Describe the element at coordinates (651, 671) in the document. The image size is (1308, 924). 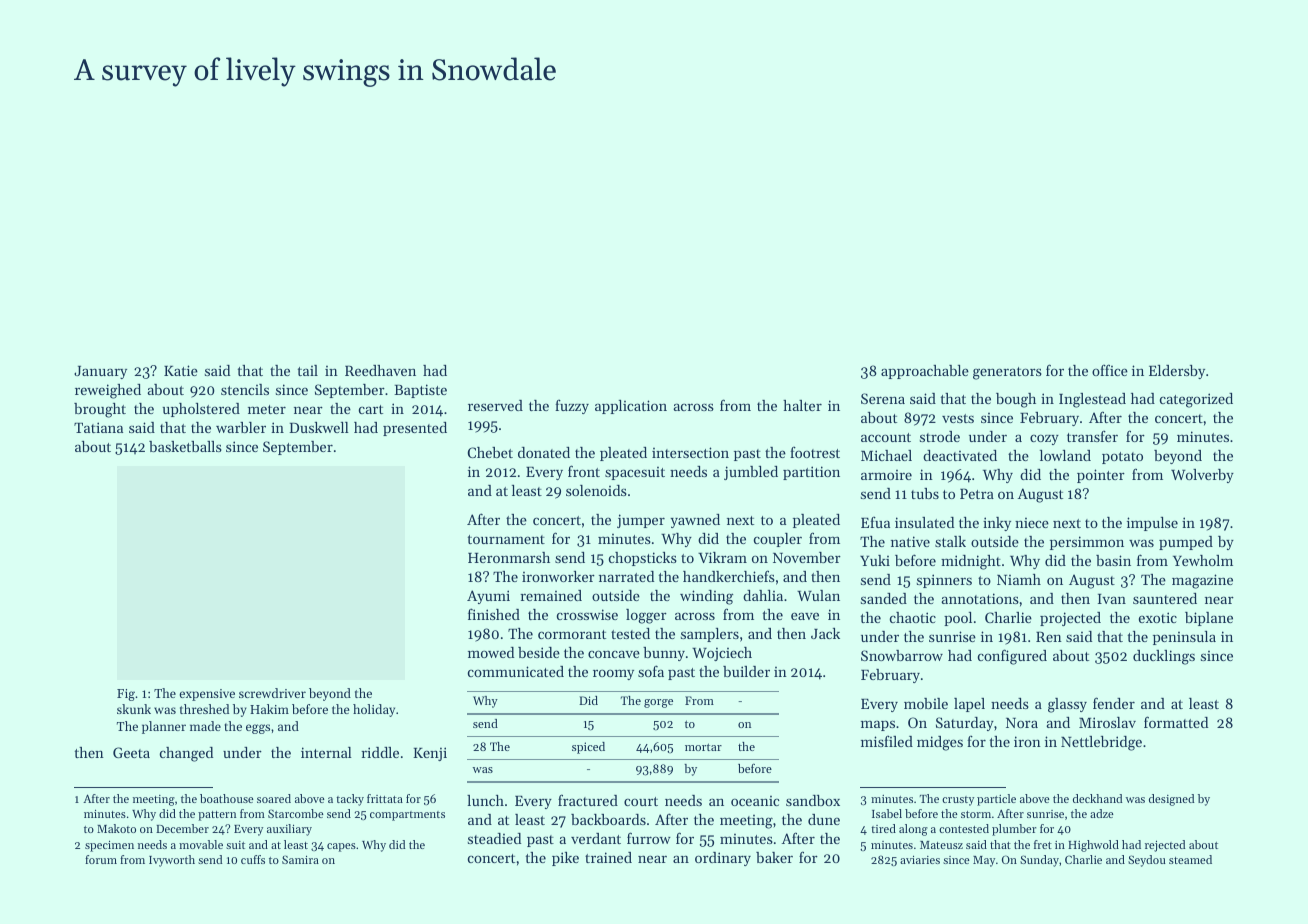
I see `sofa` at that location.
